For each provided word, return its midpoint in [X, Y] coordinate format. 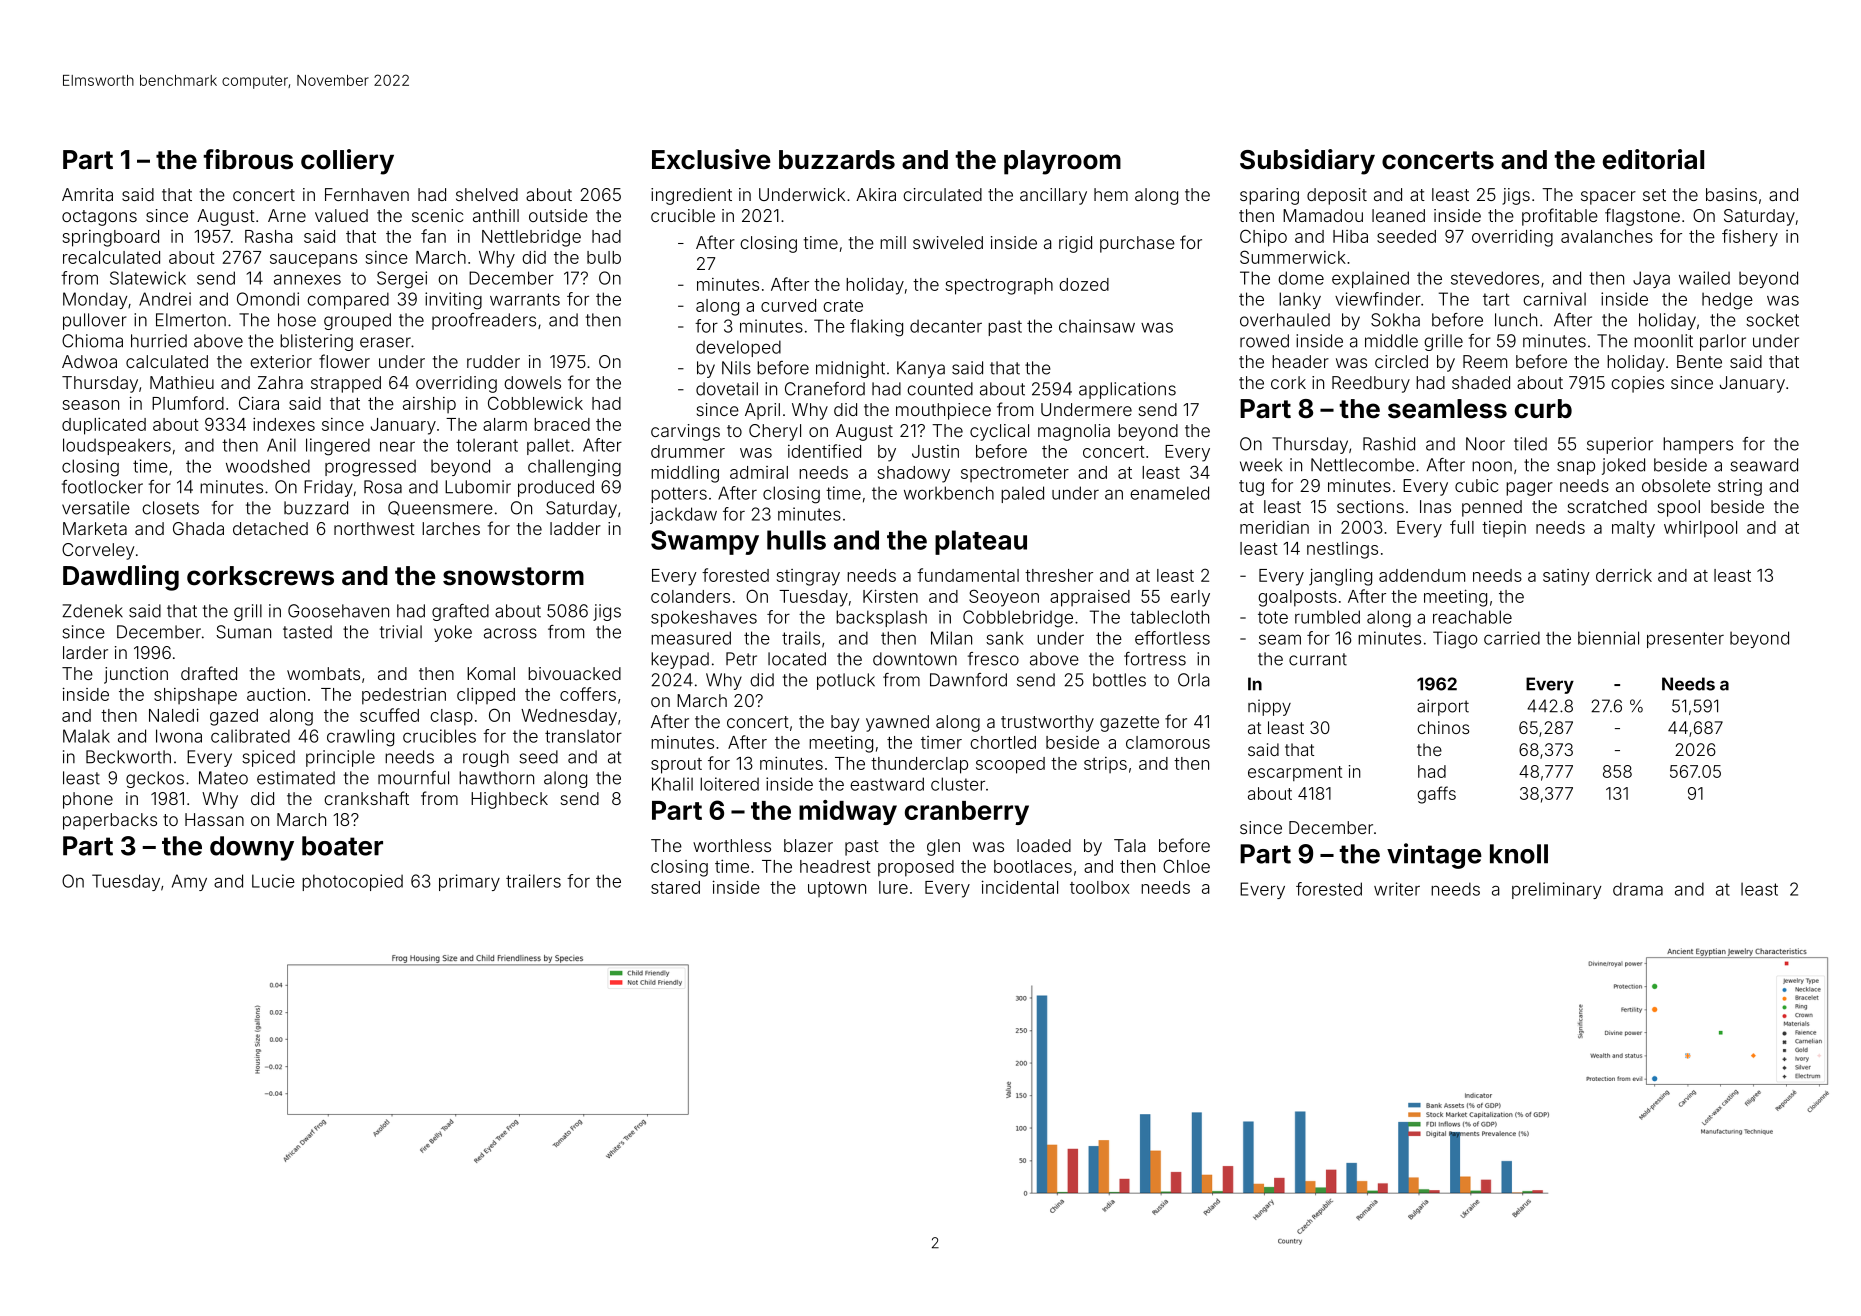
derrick [1624, 575]
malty [1633, 529]
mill [893, 242]
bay [845, 723]
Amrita [87, 194]
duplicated [104, 426]
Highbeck [509, 800]
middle [1391, 341]
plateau [981, 542]
